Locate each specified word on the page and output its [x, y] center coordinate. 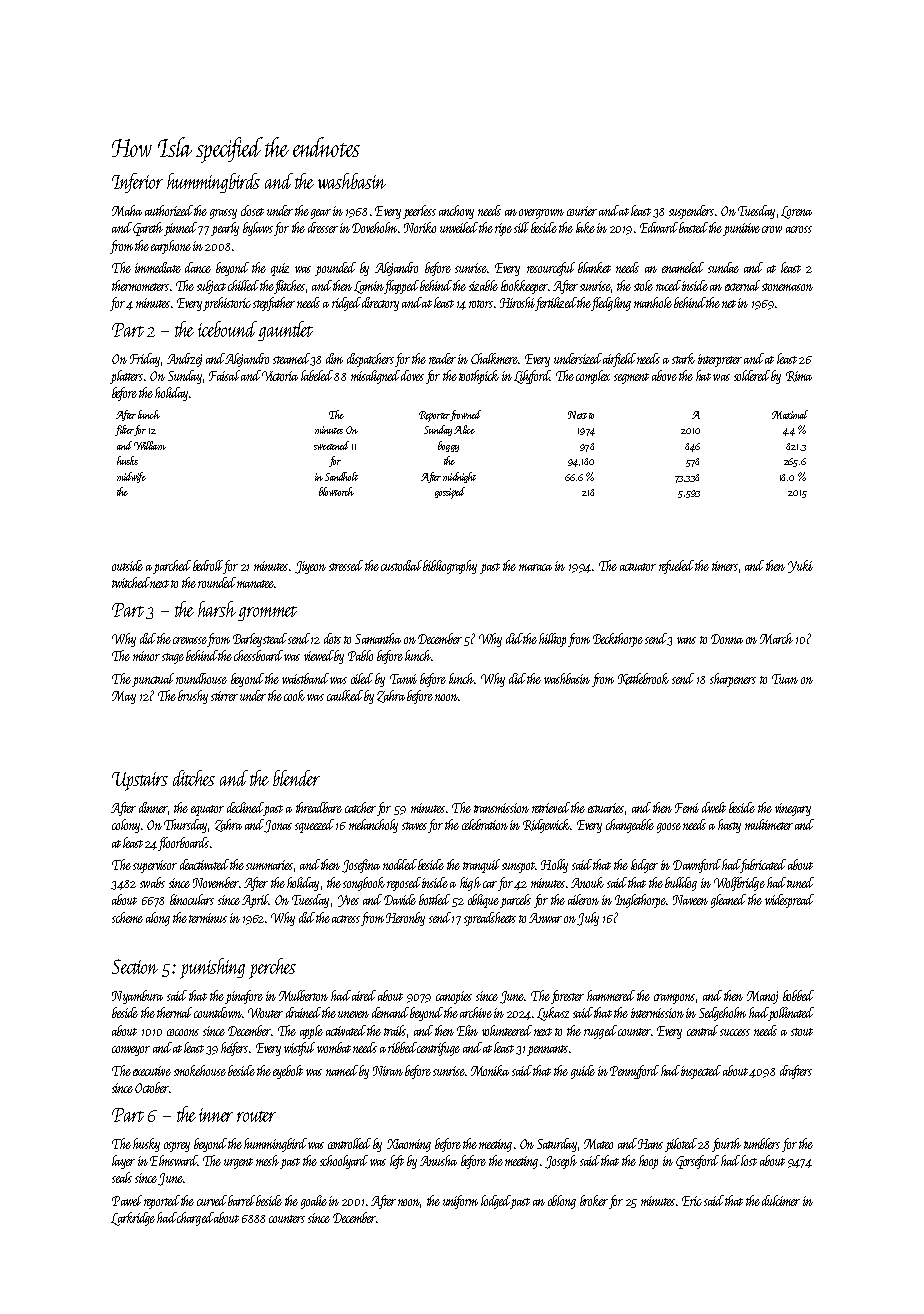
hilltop [552, 640]
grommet [267, 613]
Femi [687, 808]
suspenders [691, 212]
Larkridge [133, 1219]
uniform [460, 1202]
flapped [401, 287]
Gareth [148, 229]
